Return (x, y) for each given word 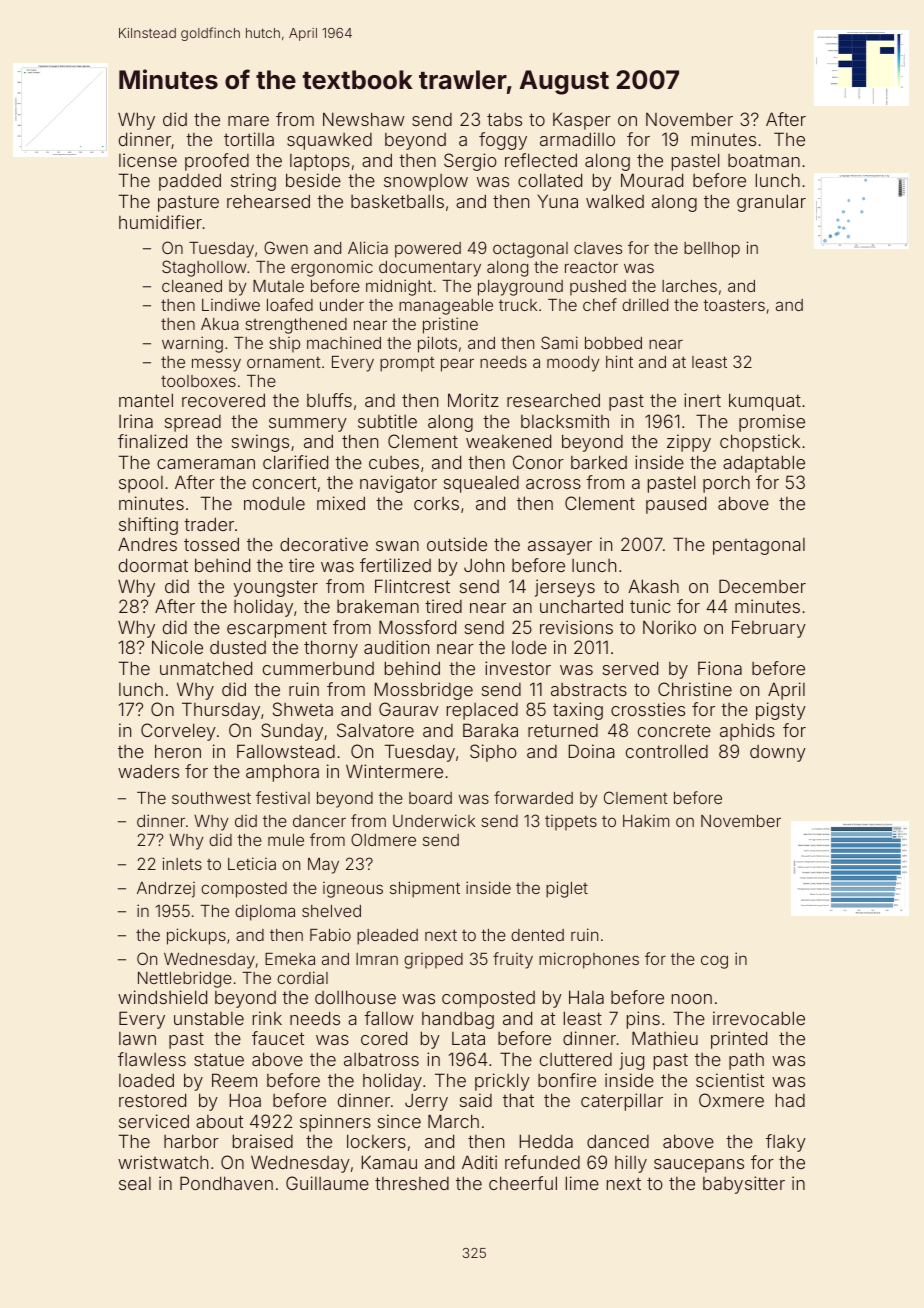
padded (190, 182)
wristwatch (163, 1162)
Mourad (652, 180)
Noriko (669, 627)
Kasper (582, 121)
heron (178, 751)
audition (396, 647)
